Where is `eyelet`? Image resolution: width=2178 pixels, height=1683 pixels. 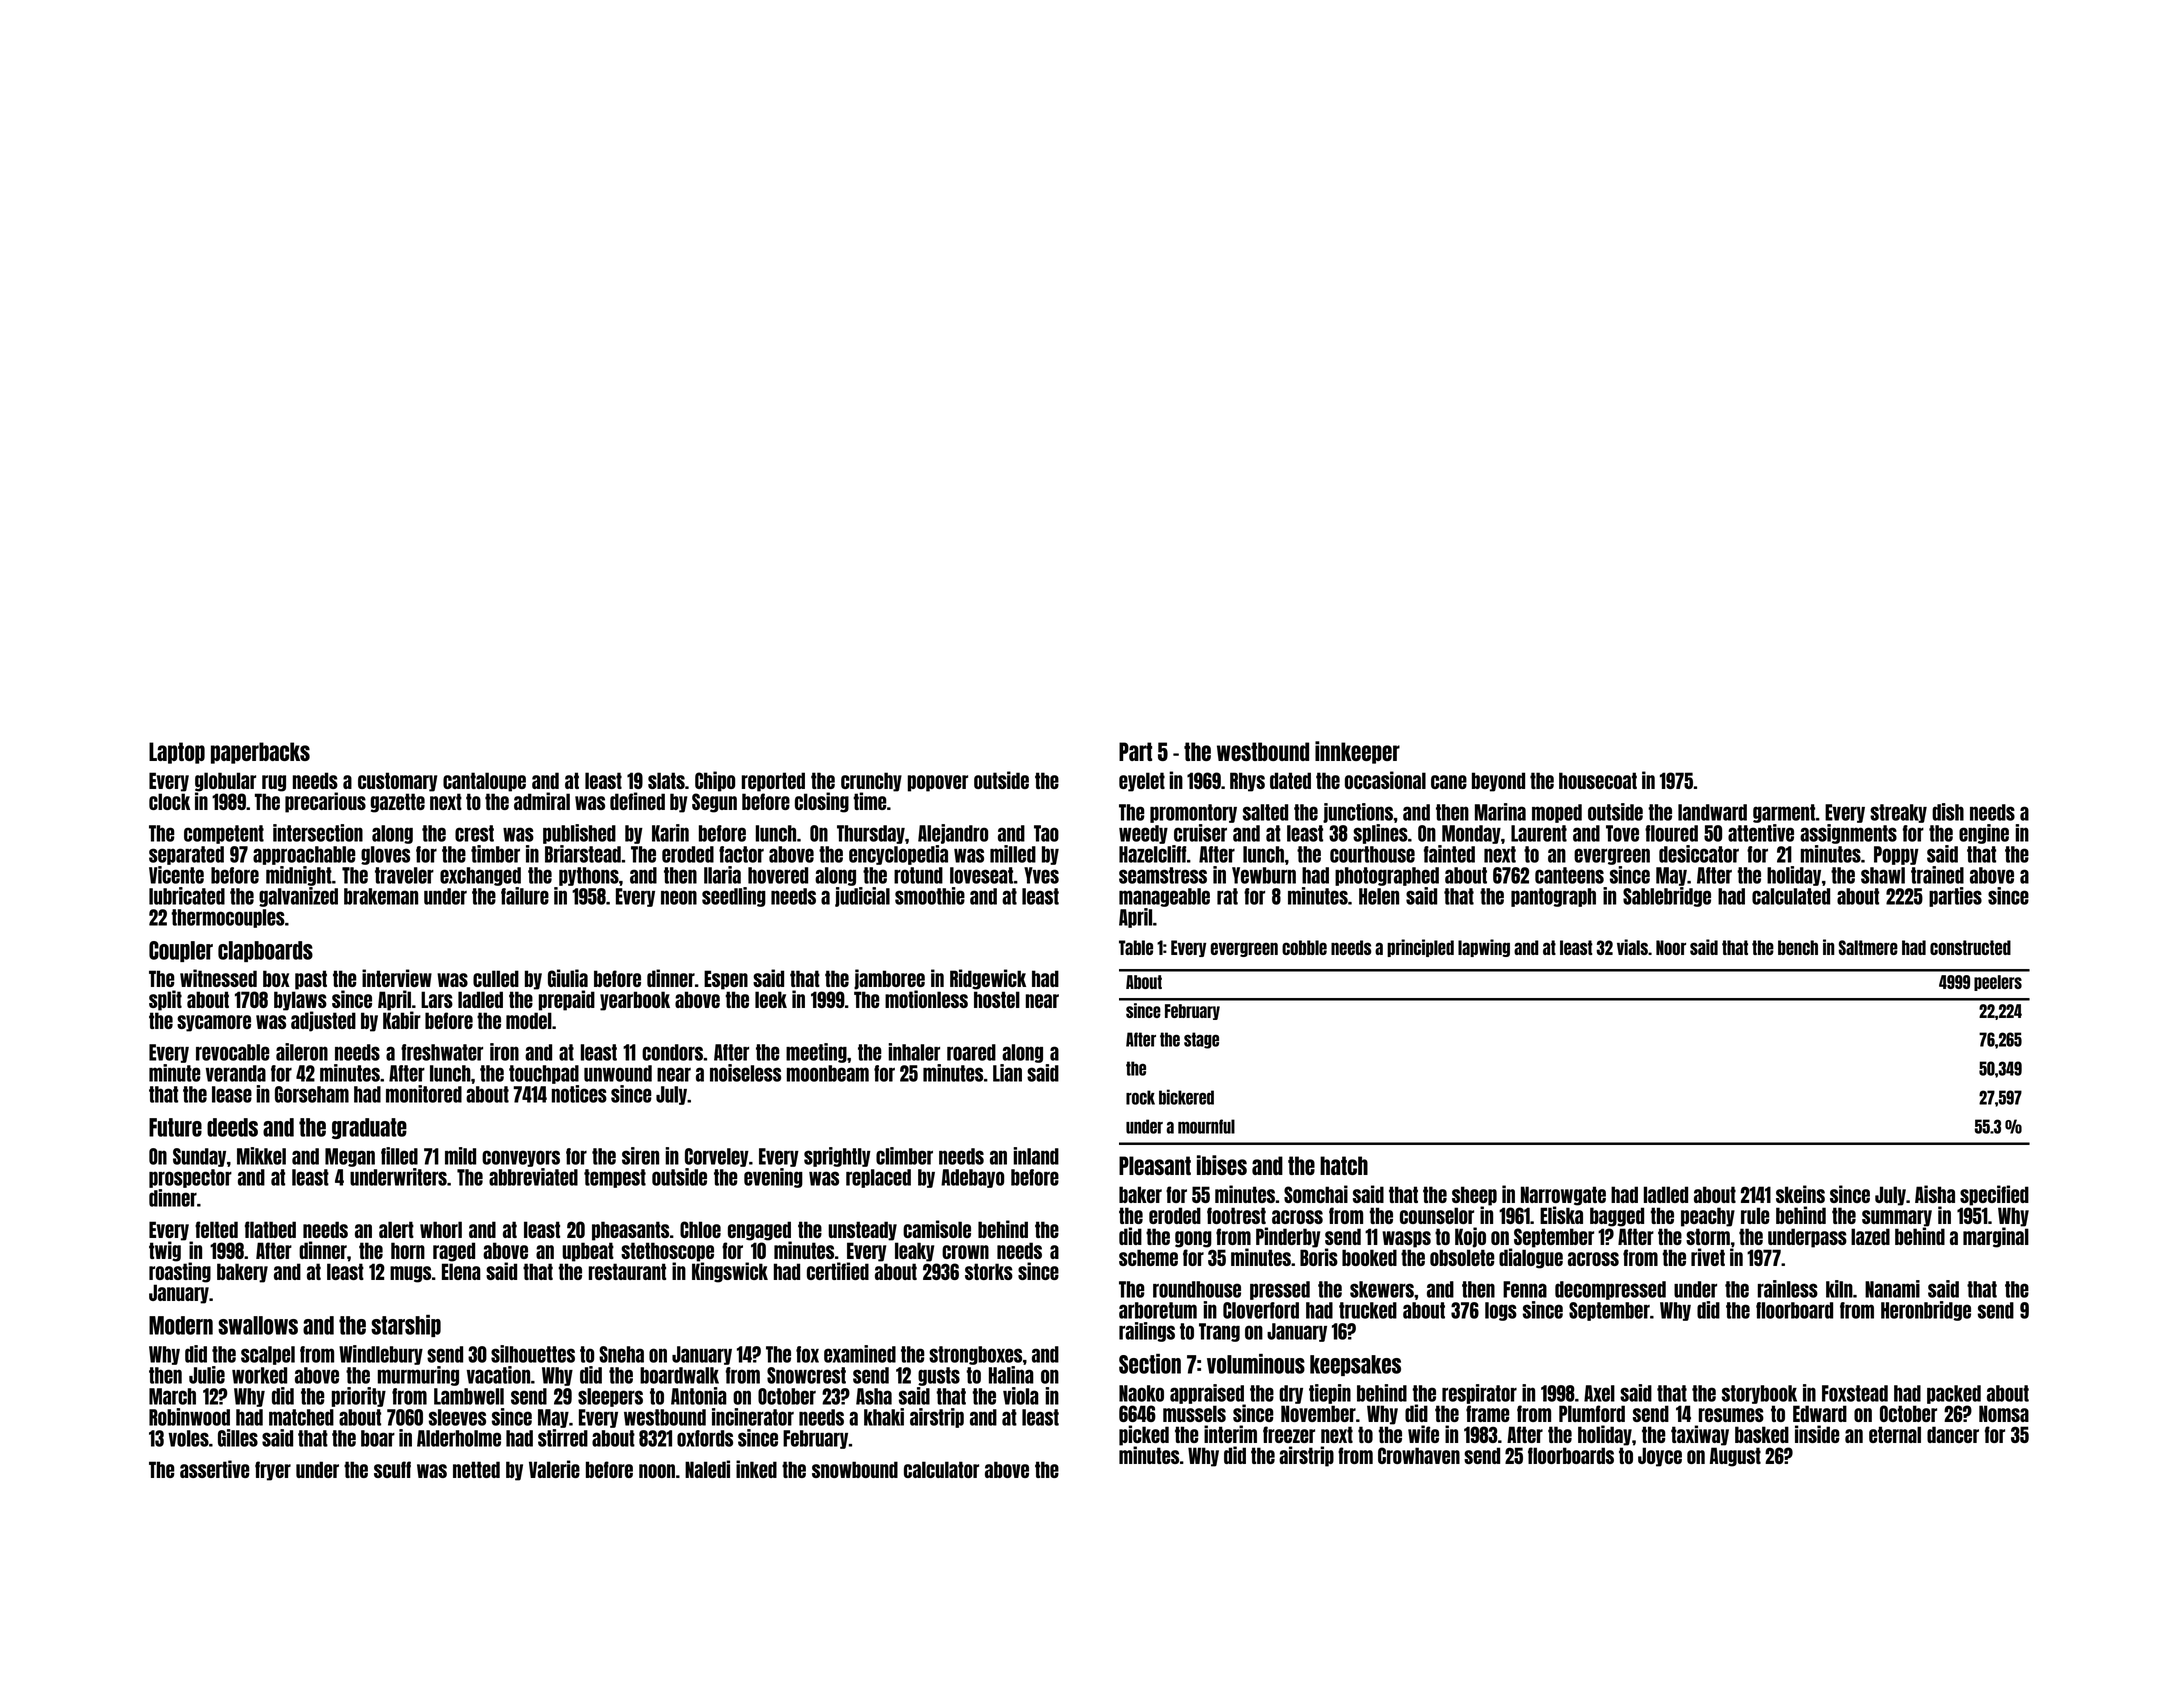
eyelet is located at coordinates (1142, 782).
